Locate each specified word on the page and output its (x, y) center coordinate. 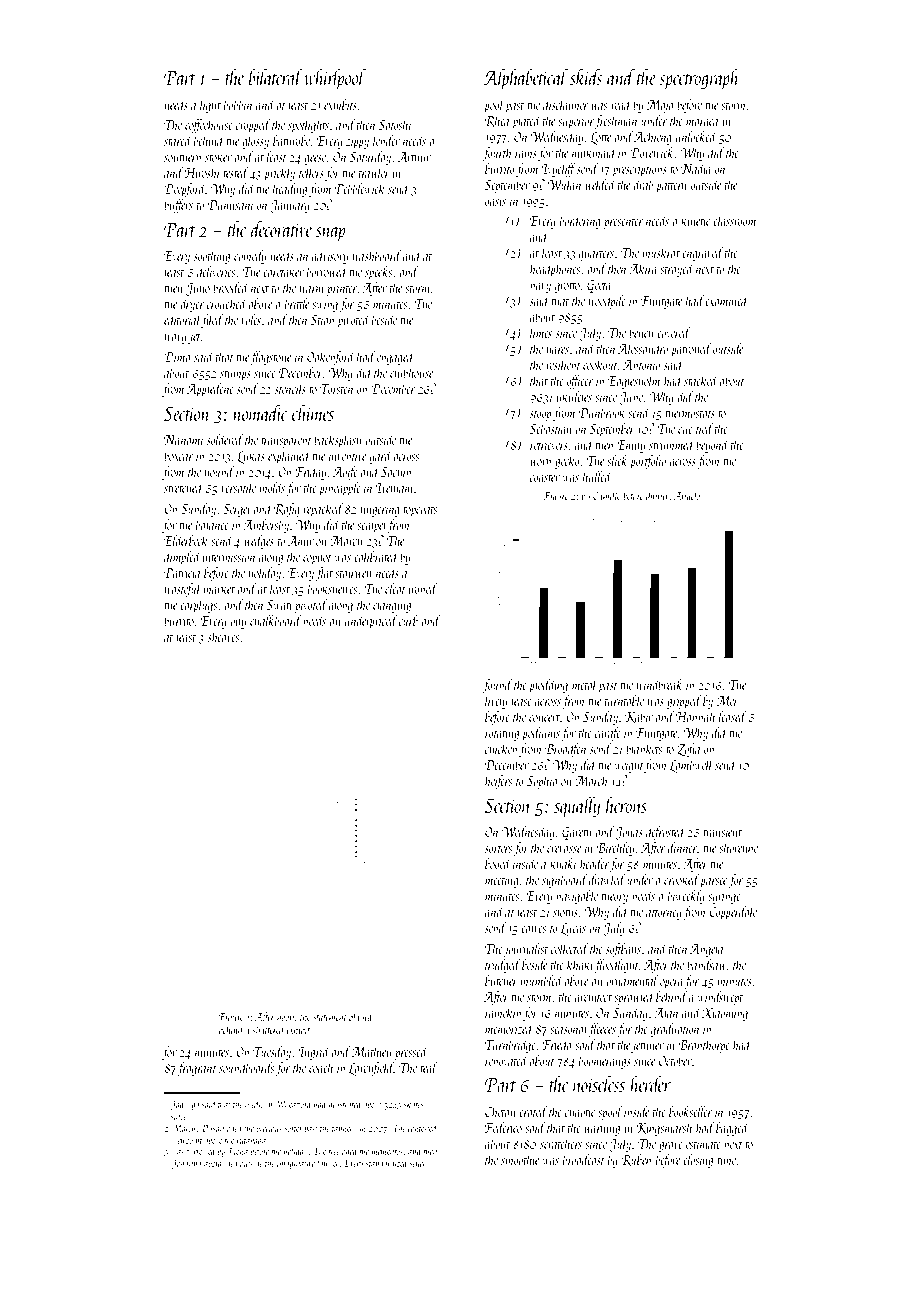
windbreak (659, 684)
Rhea (497, 121)
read (621, 104)
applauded (221, 1164)
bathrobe (291, 140)
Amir (301, 541)
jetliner (647, 1046)
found (497, 686)
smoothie (520, 1159)
